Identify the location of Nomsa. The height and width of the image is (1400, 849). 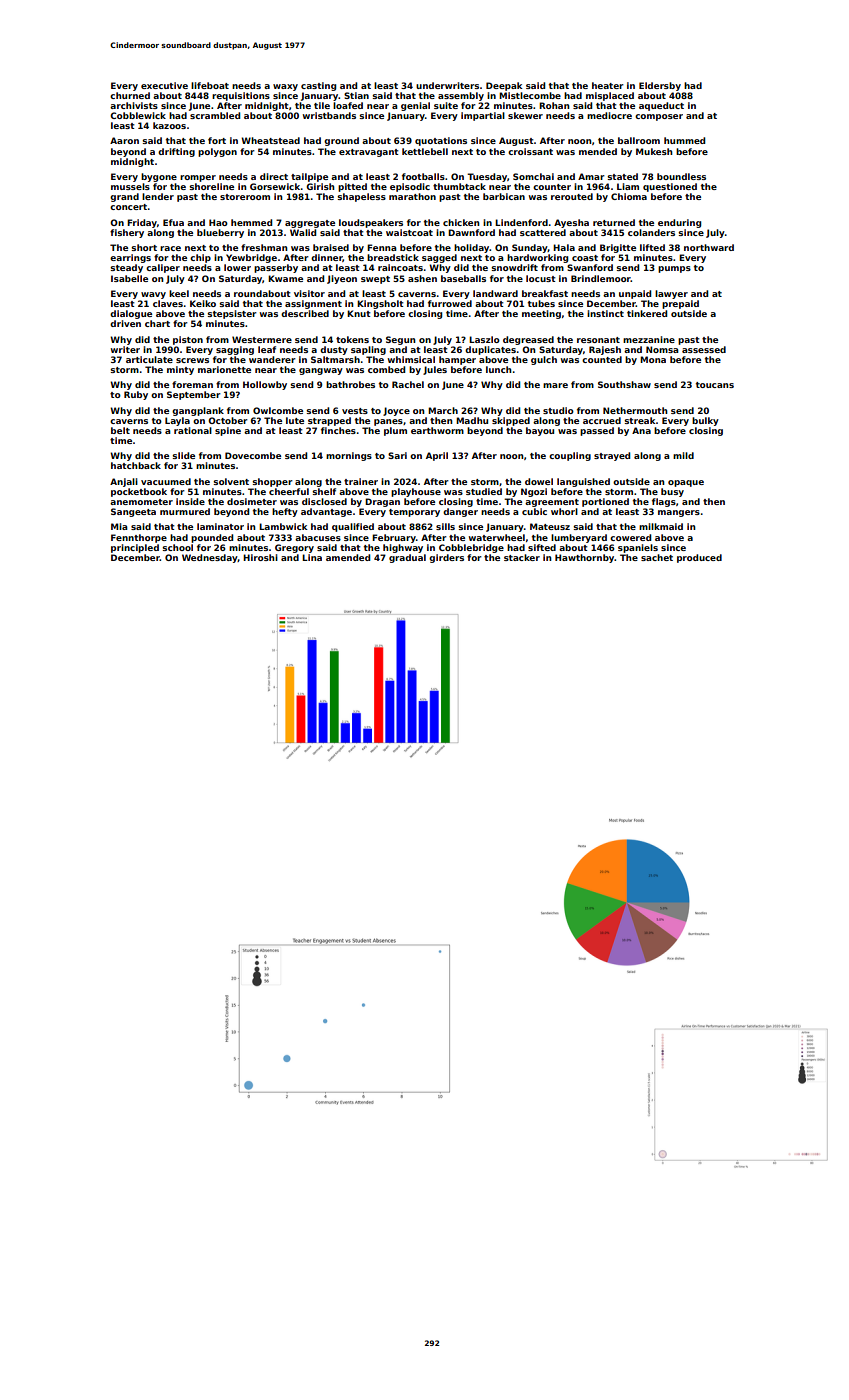
(662, 349).
